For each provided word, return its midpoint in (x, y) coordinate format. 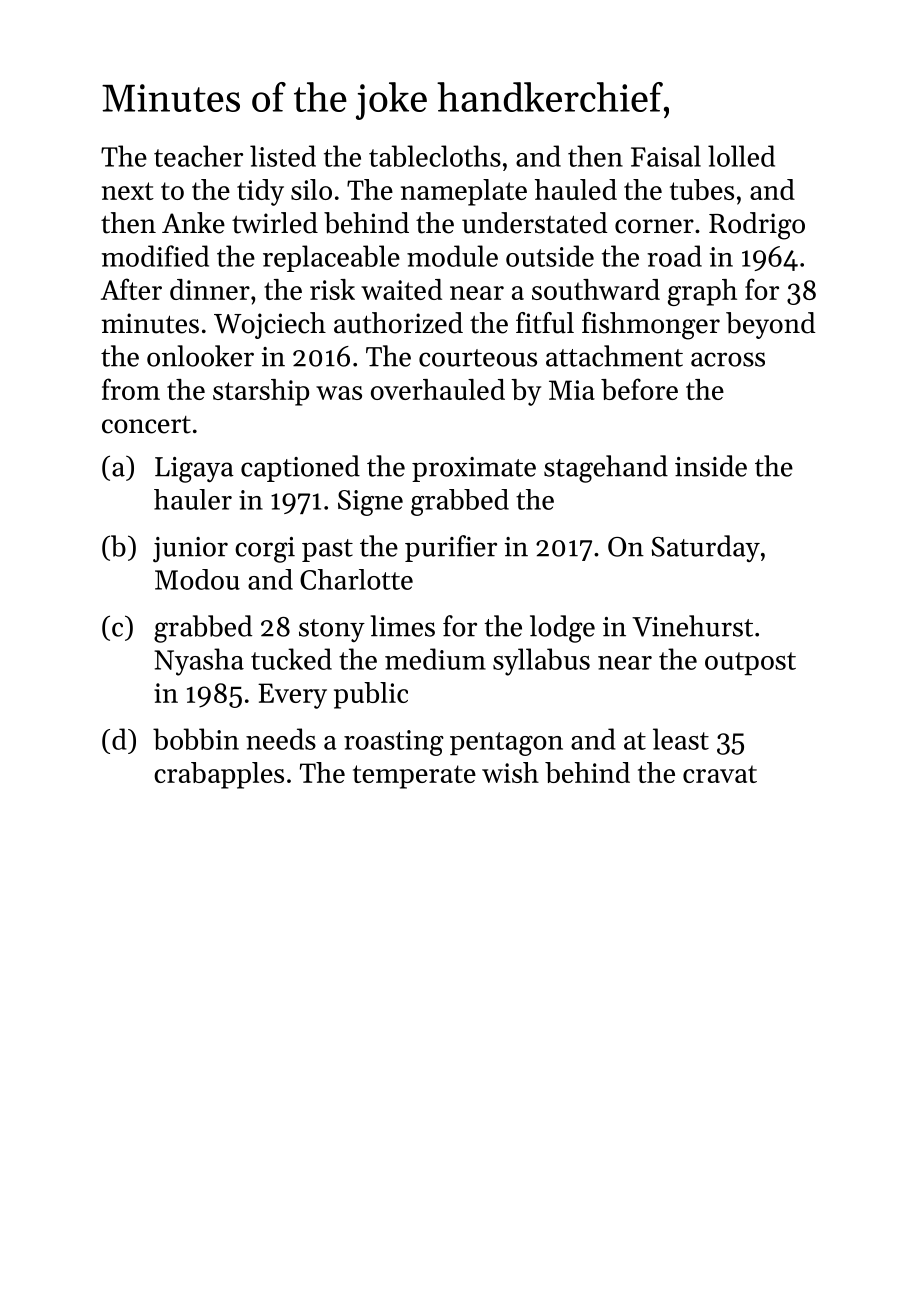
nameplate (464, 192)
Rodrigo (757, 226)
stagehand (606, 469)
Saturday (706, 548)
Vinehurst (692, 626)
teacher (198, 156)
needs (281, 739)
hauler (193, 499)
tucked (291, 659)
